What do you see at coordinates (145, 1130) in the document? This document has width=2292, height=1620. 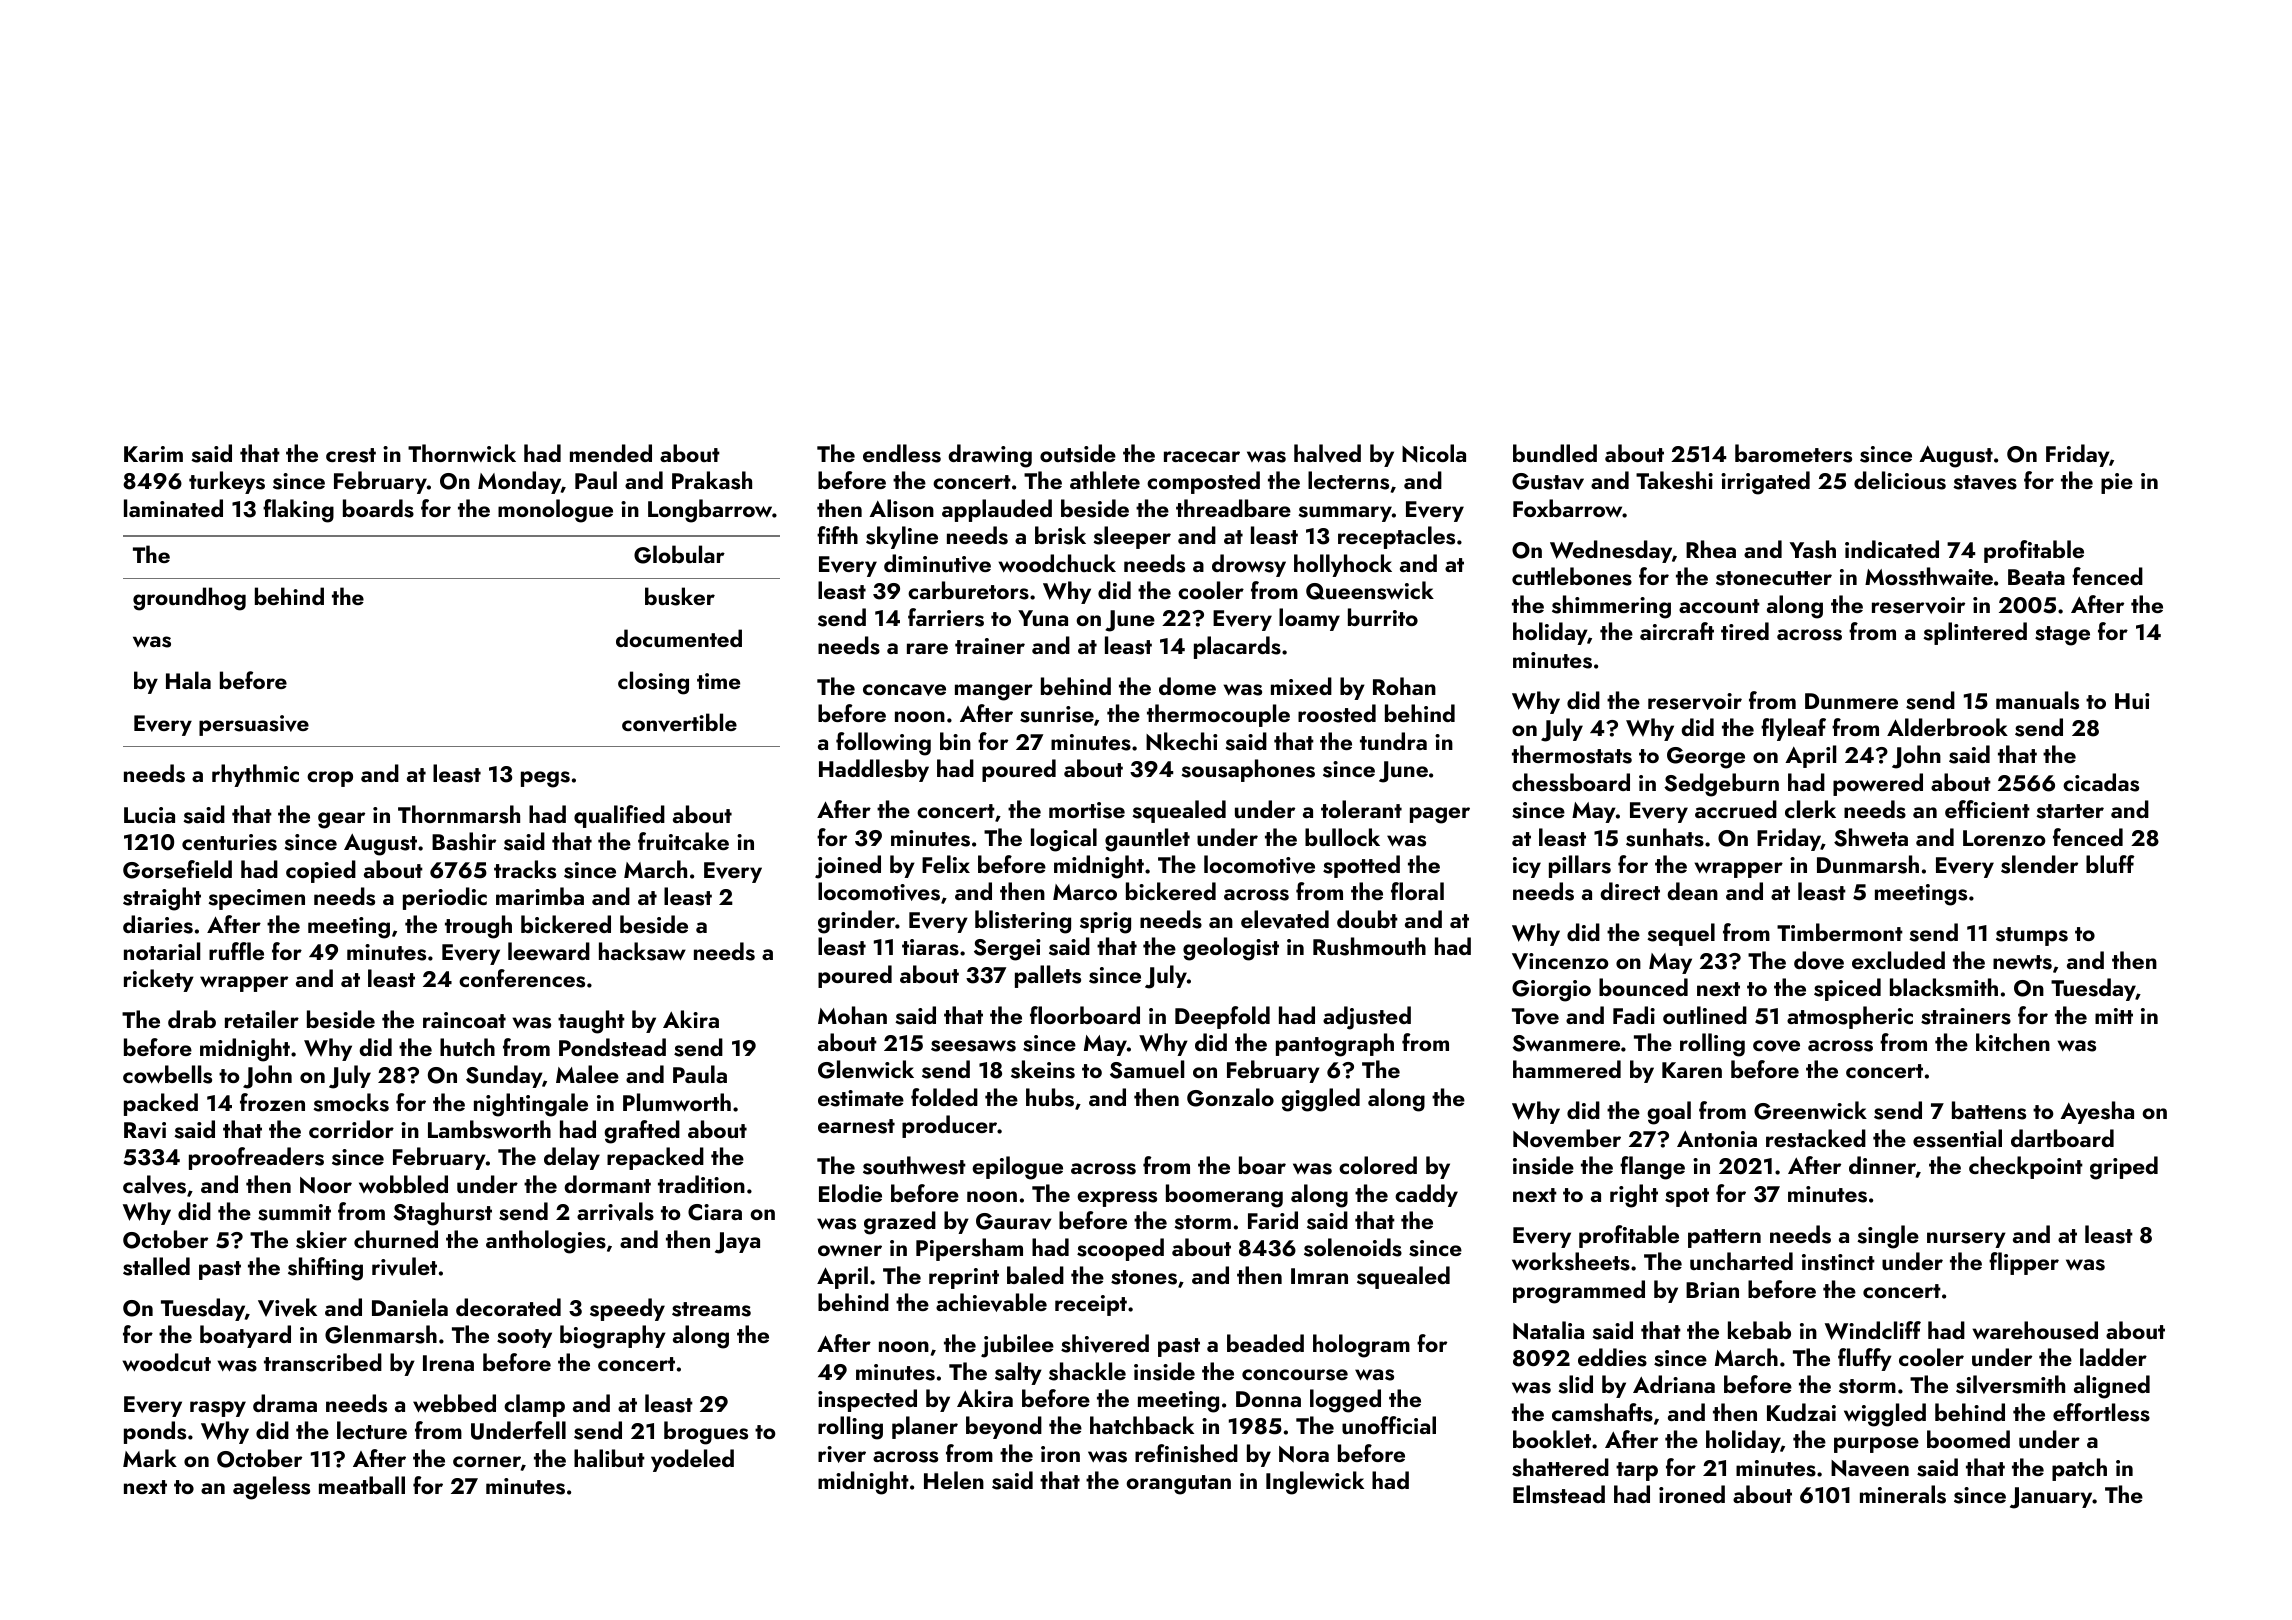 I see `Ravi` at bounding box center [145, 1130].
